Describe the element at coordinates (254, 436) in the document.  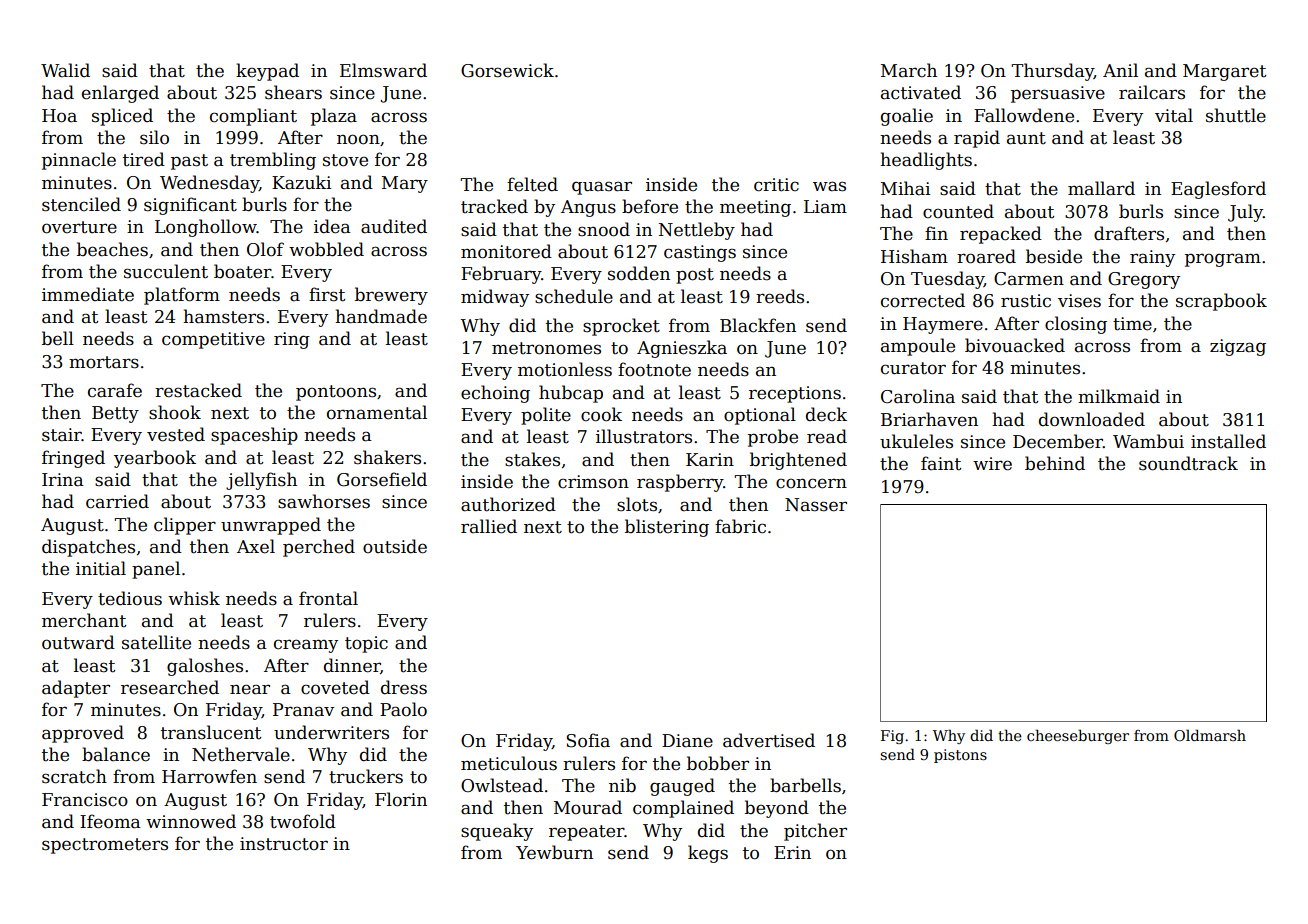
I see `spaceship` at that location.
